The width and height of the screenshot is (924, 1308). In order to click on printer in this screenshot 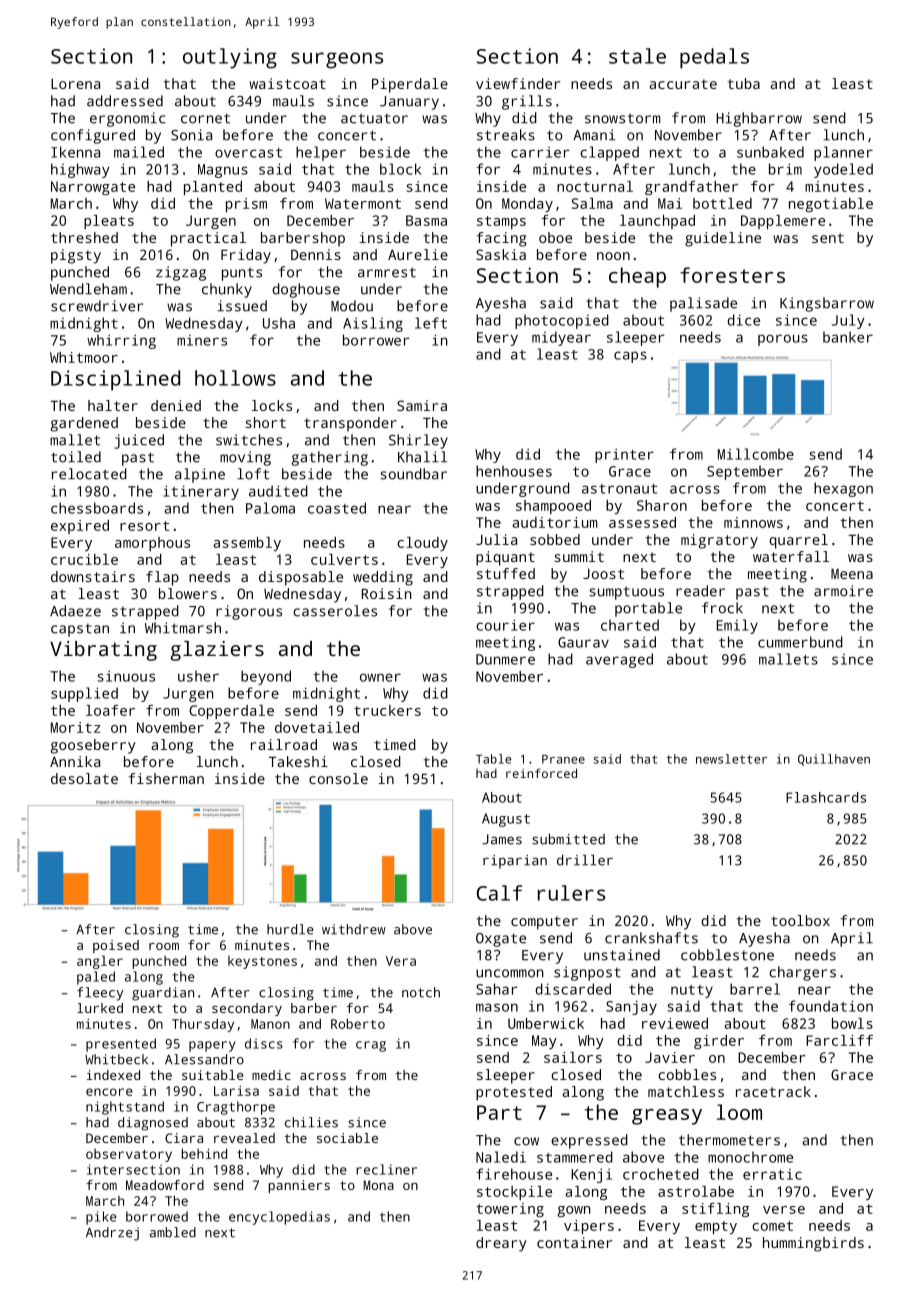, I will do `click(624, 456)`.
